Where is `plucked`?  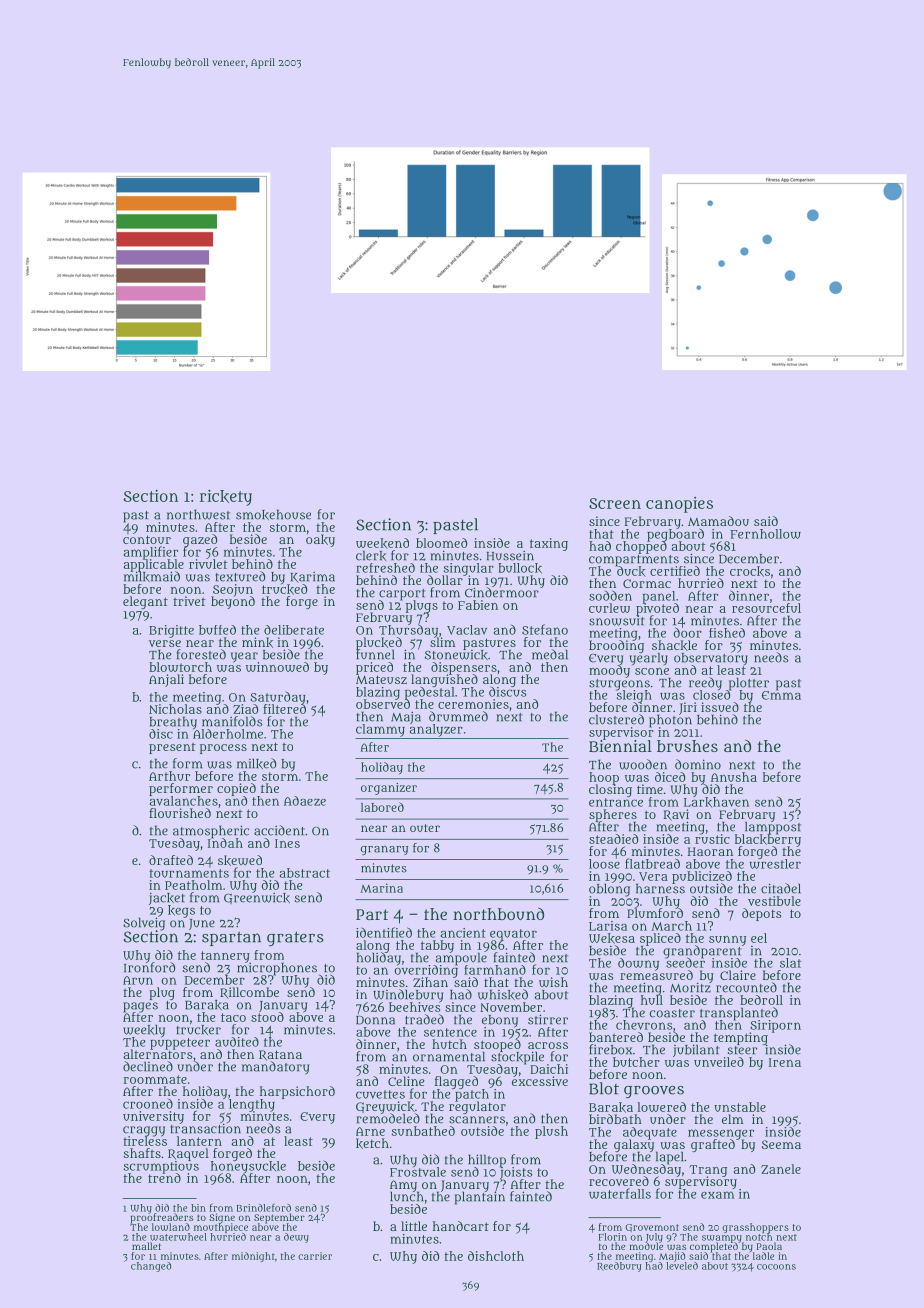 plucked is located at coordinates (379, 643).
